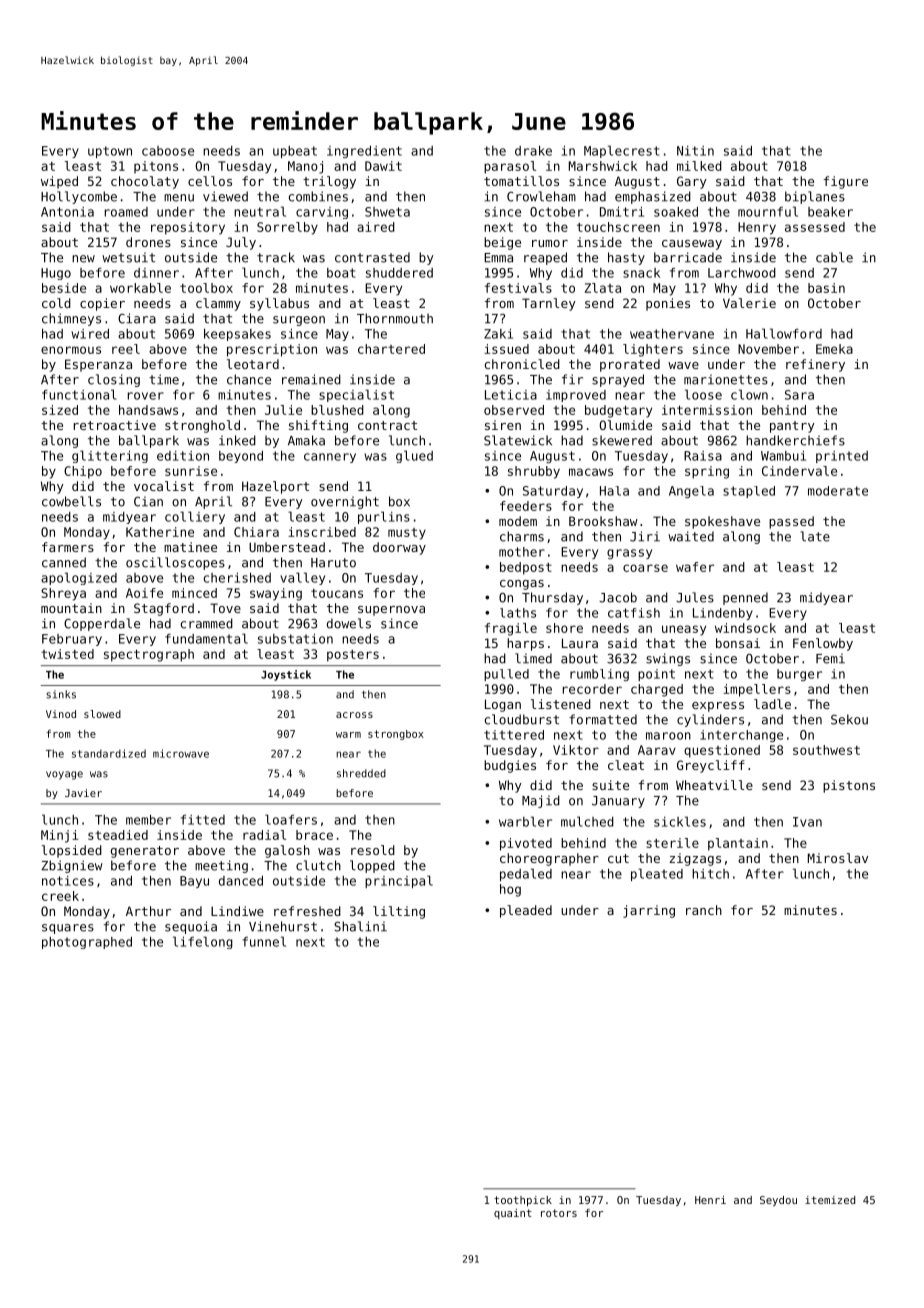 This screenshot has width=924, height=1308. What do you see at coordinates (830, 658) in the screenshot?
I see `Femi` at bounding box center [830, 658].
